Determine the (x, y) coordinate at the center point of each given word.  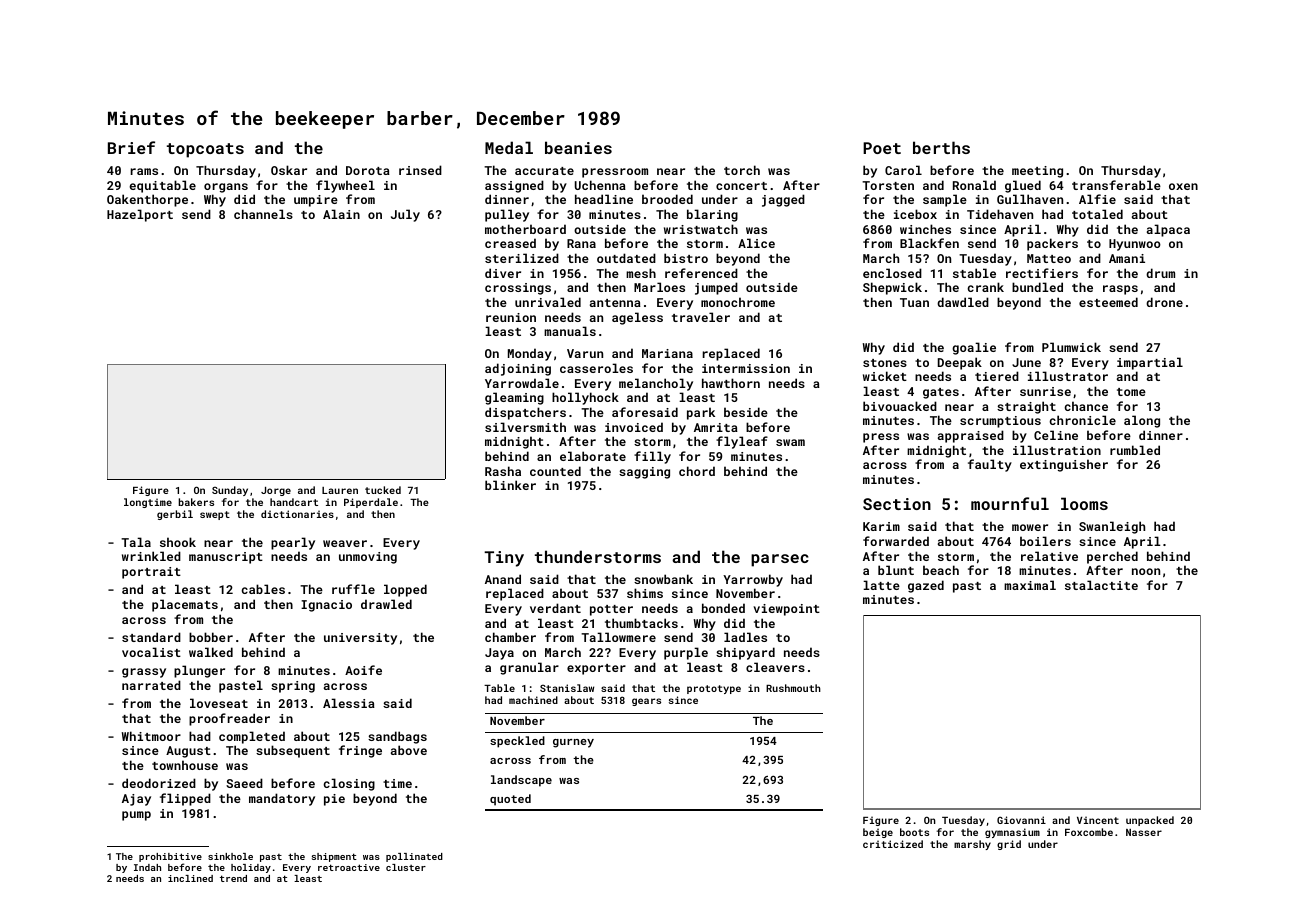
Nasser (1144, 832)
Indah (147, 867)
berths (941, 147)
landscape (521, 781)
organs (226, 188)
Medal (509, 147)
